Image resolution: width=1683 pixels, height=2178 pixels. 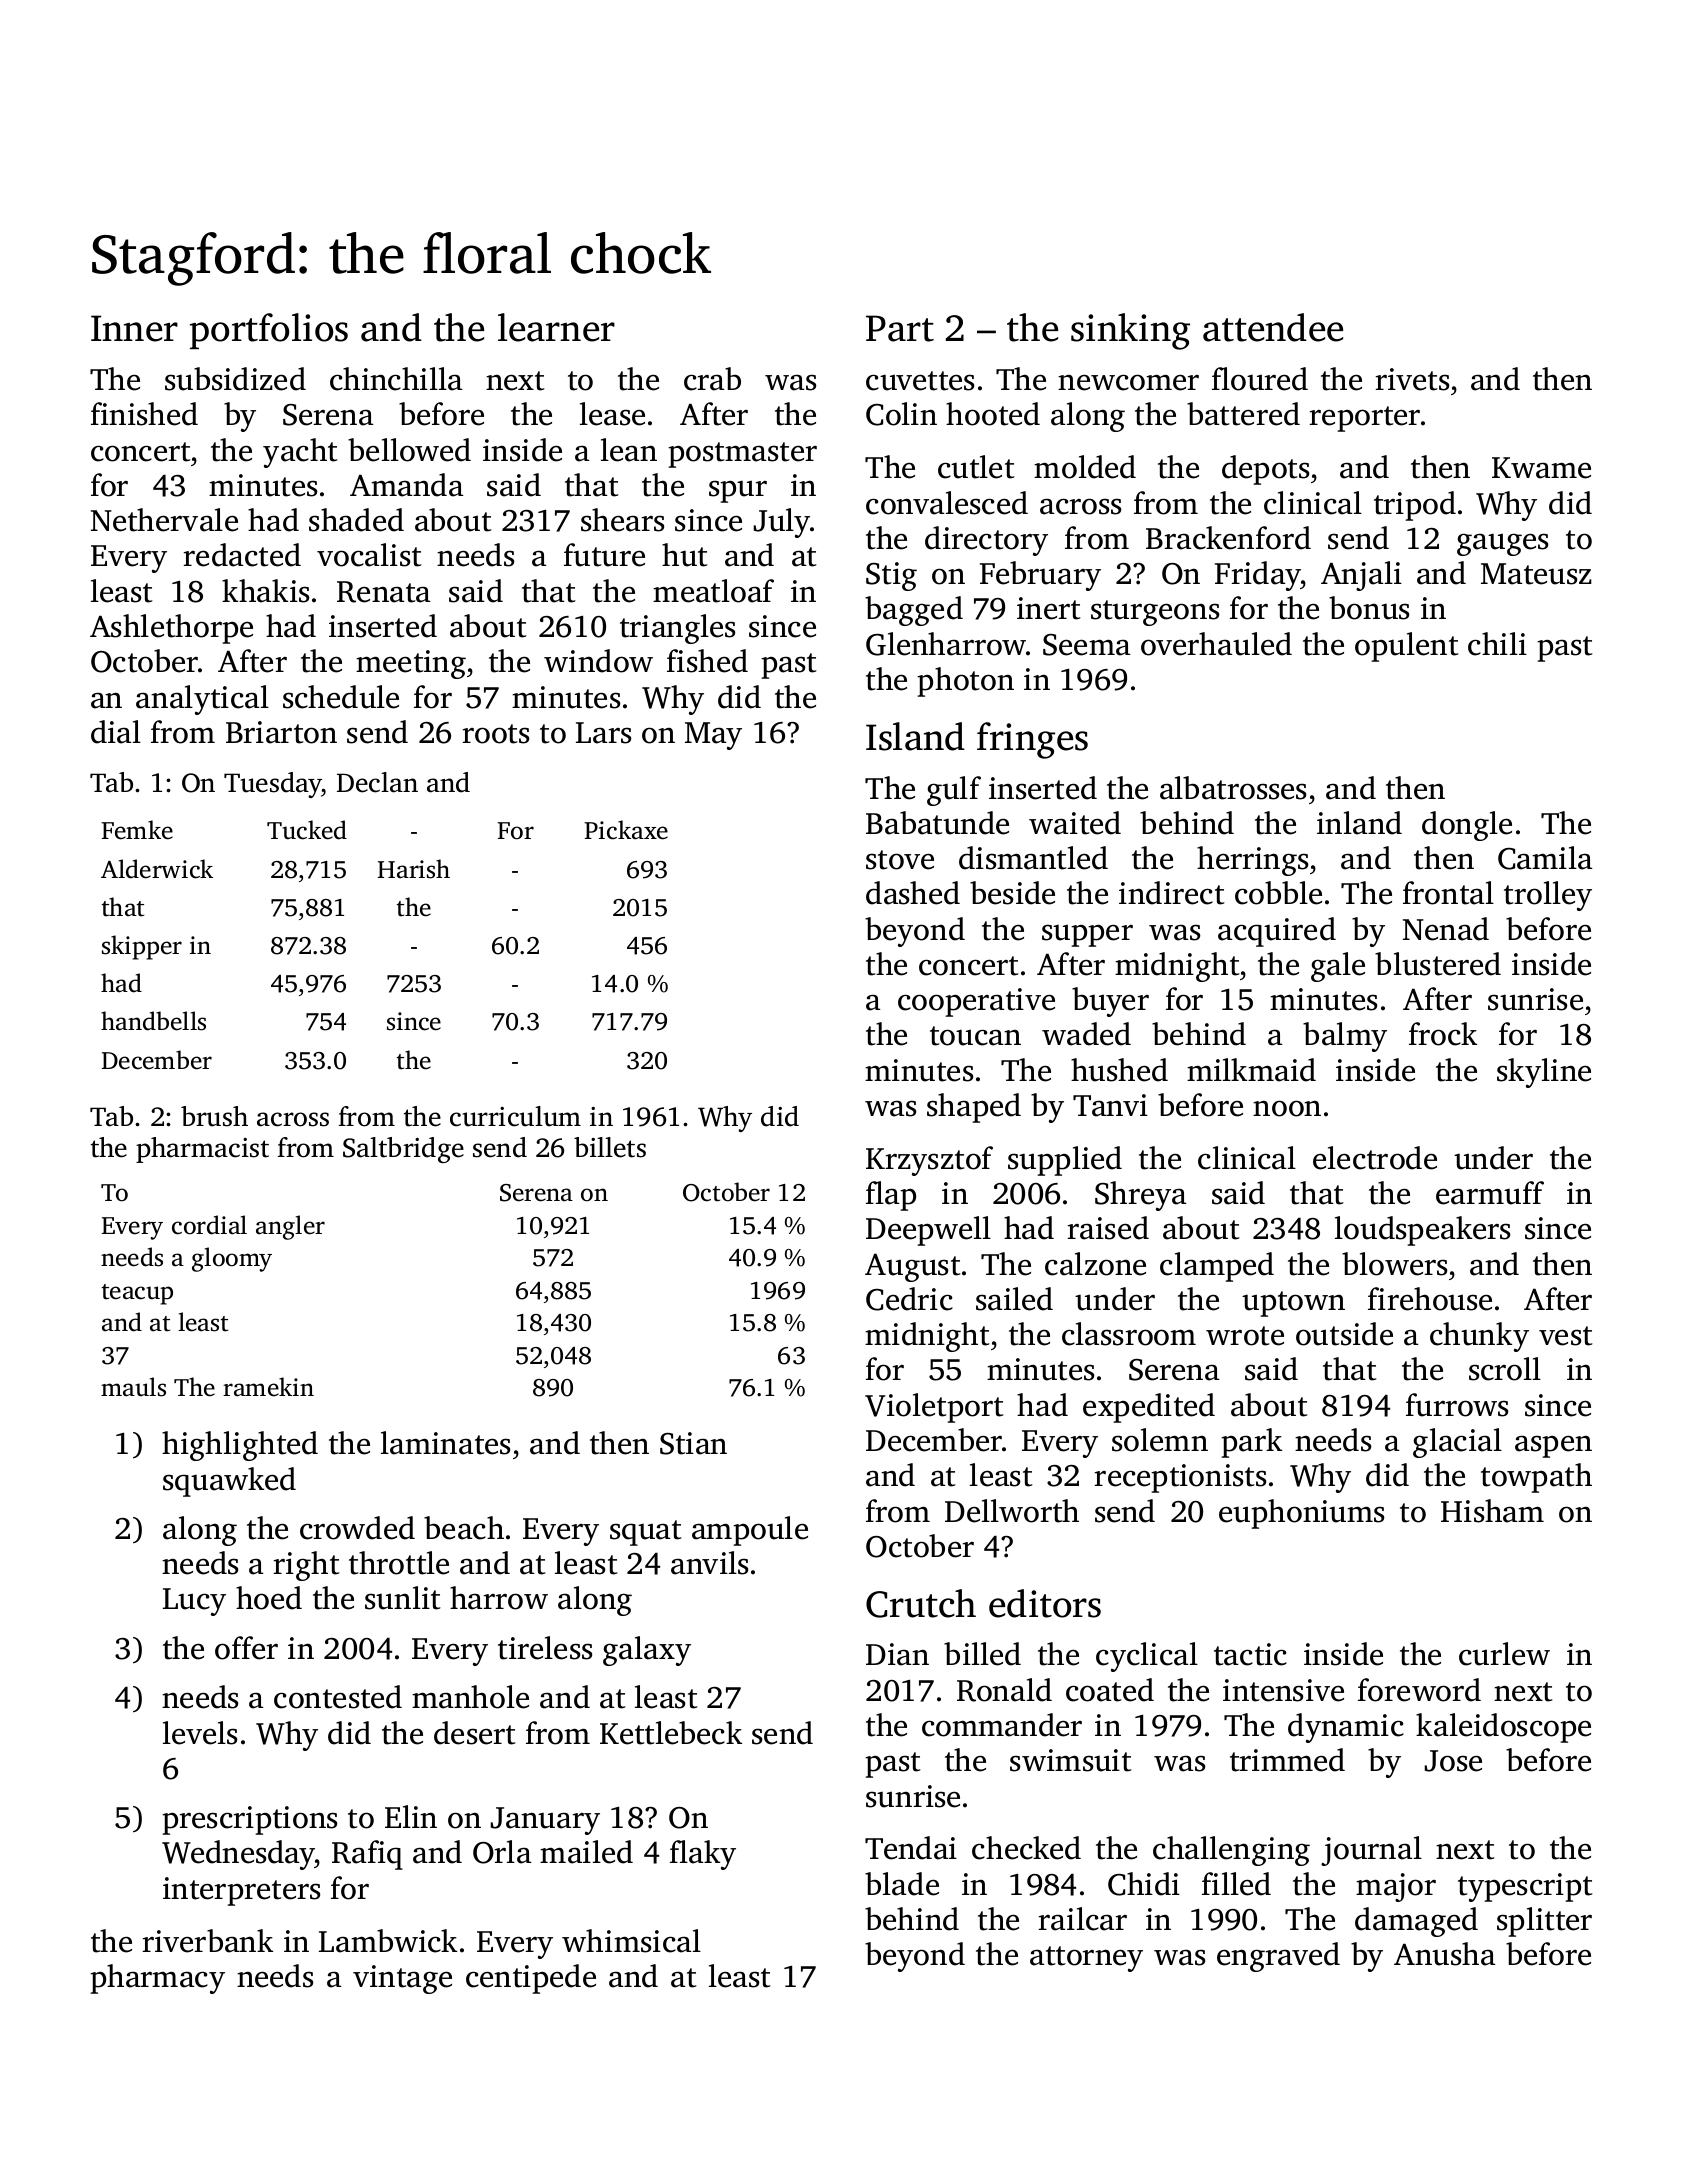 I want to click on anvils, so click(x=709, y=1563).
